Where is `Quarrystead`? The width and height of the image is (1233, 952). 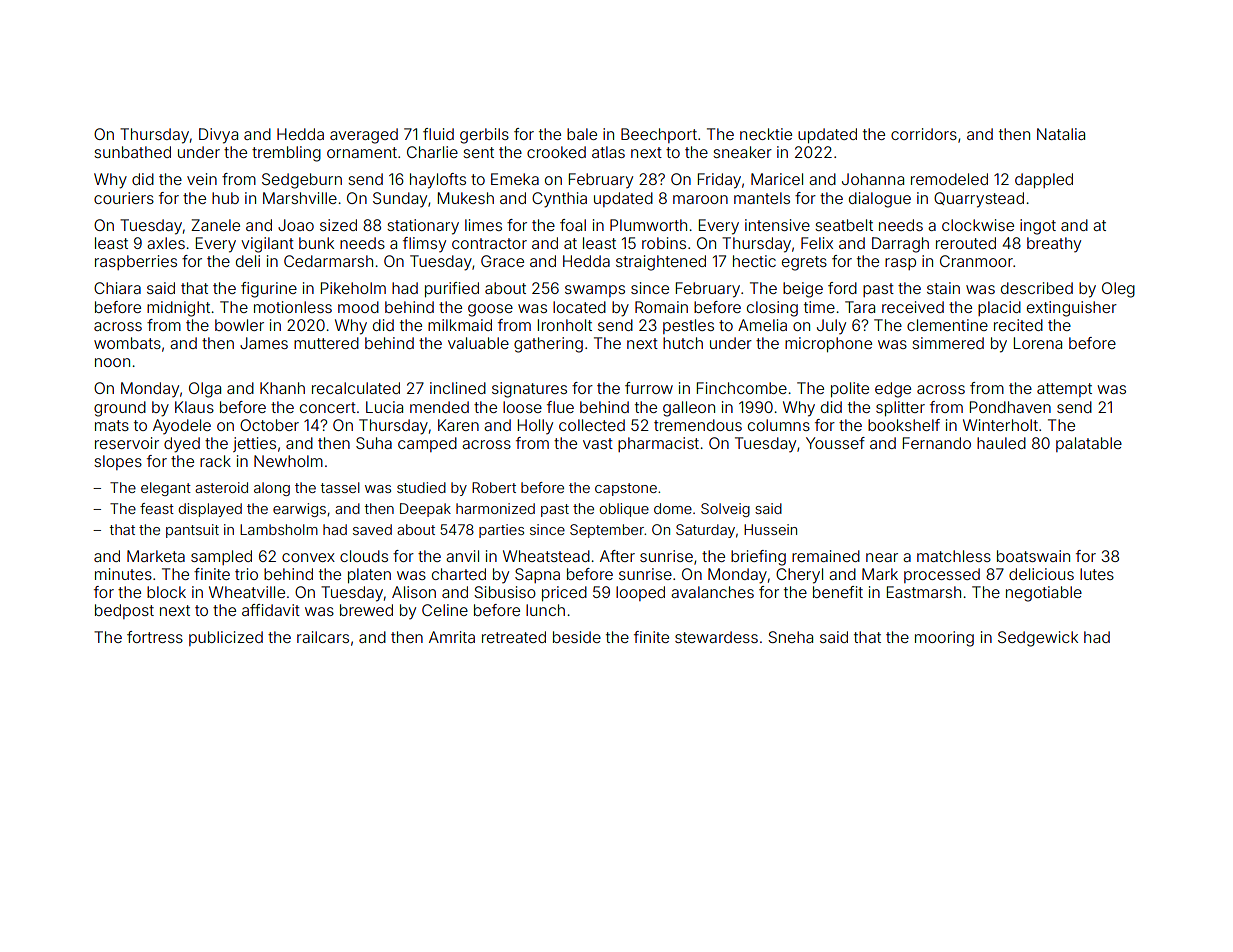 Quarrystead is located at coordinates (979, 200).
